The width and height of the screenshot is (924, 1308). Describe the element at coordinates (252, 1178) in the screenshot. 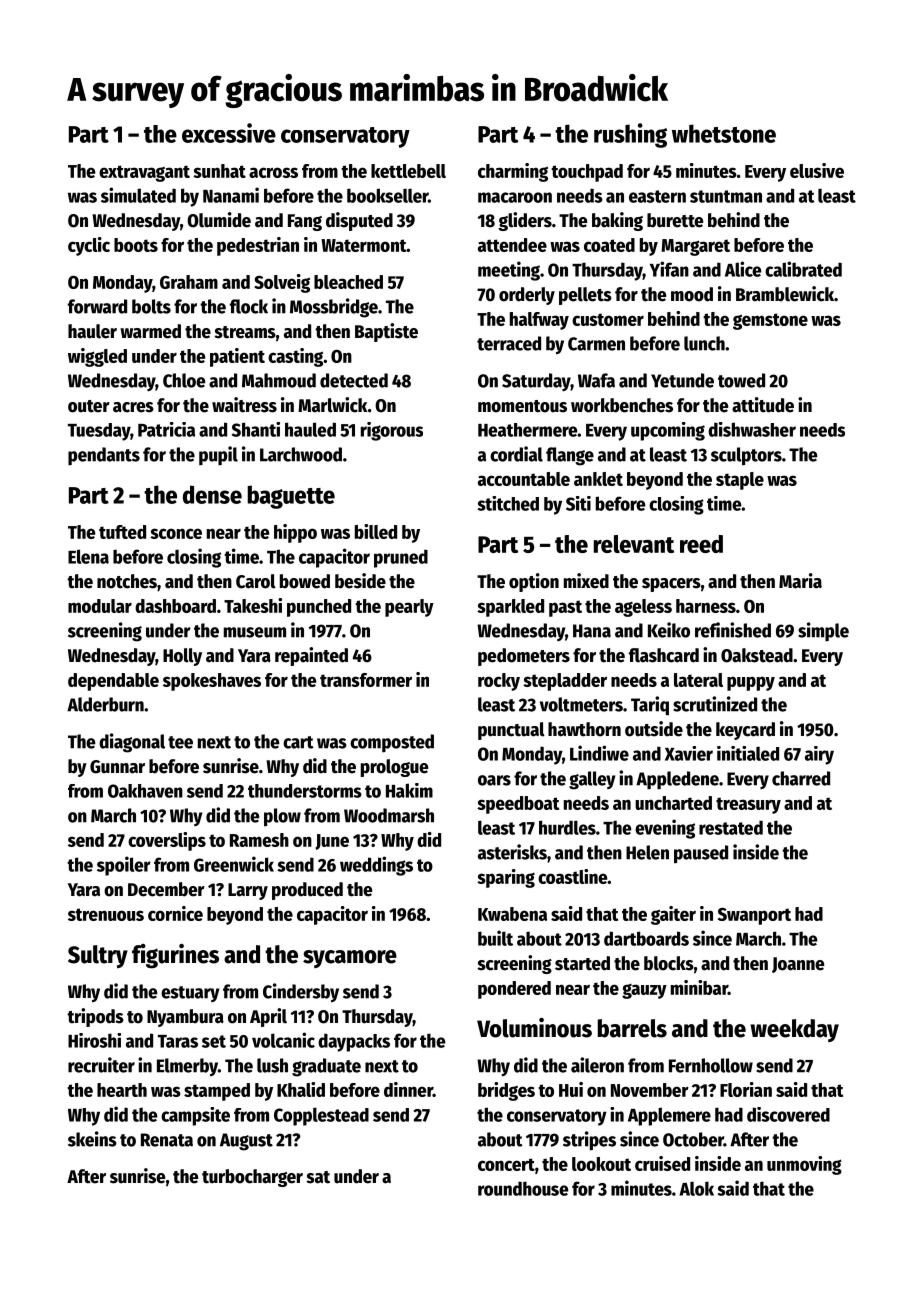

I see `turbocharger` at that location.
